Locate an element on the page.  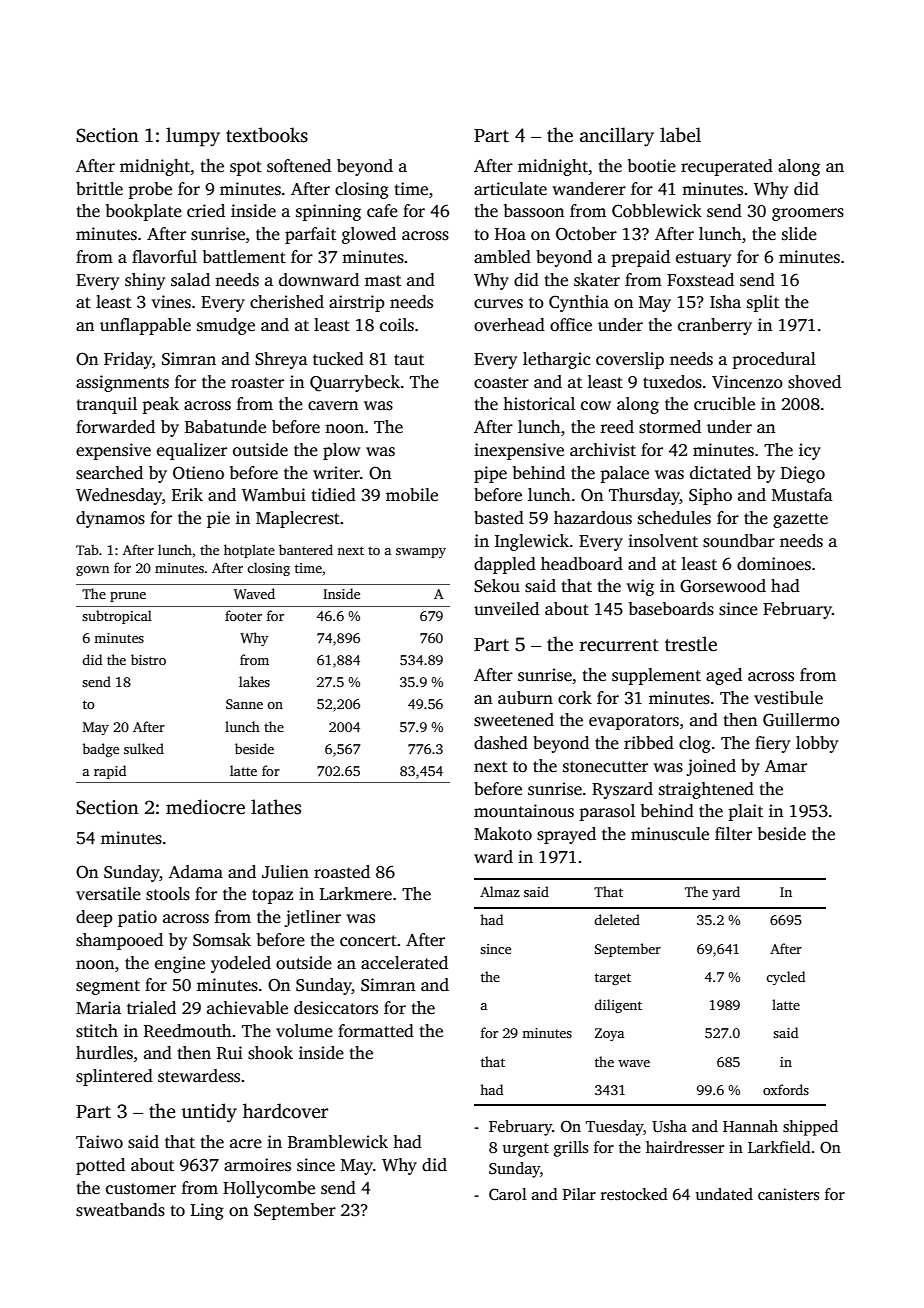
textbooks is located at coordinates (267, 135).
